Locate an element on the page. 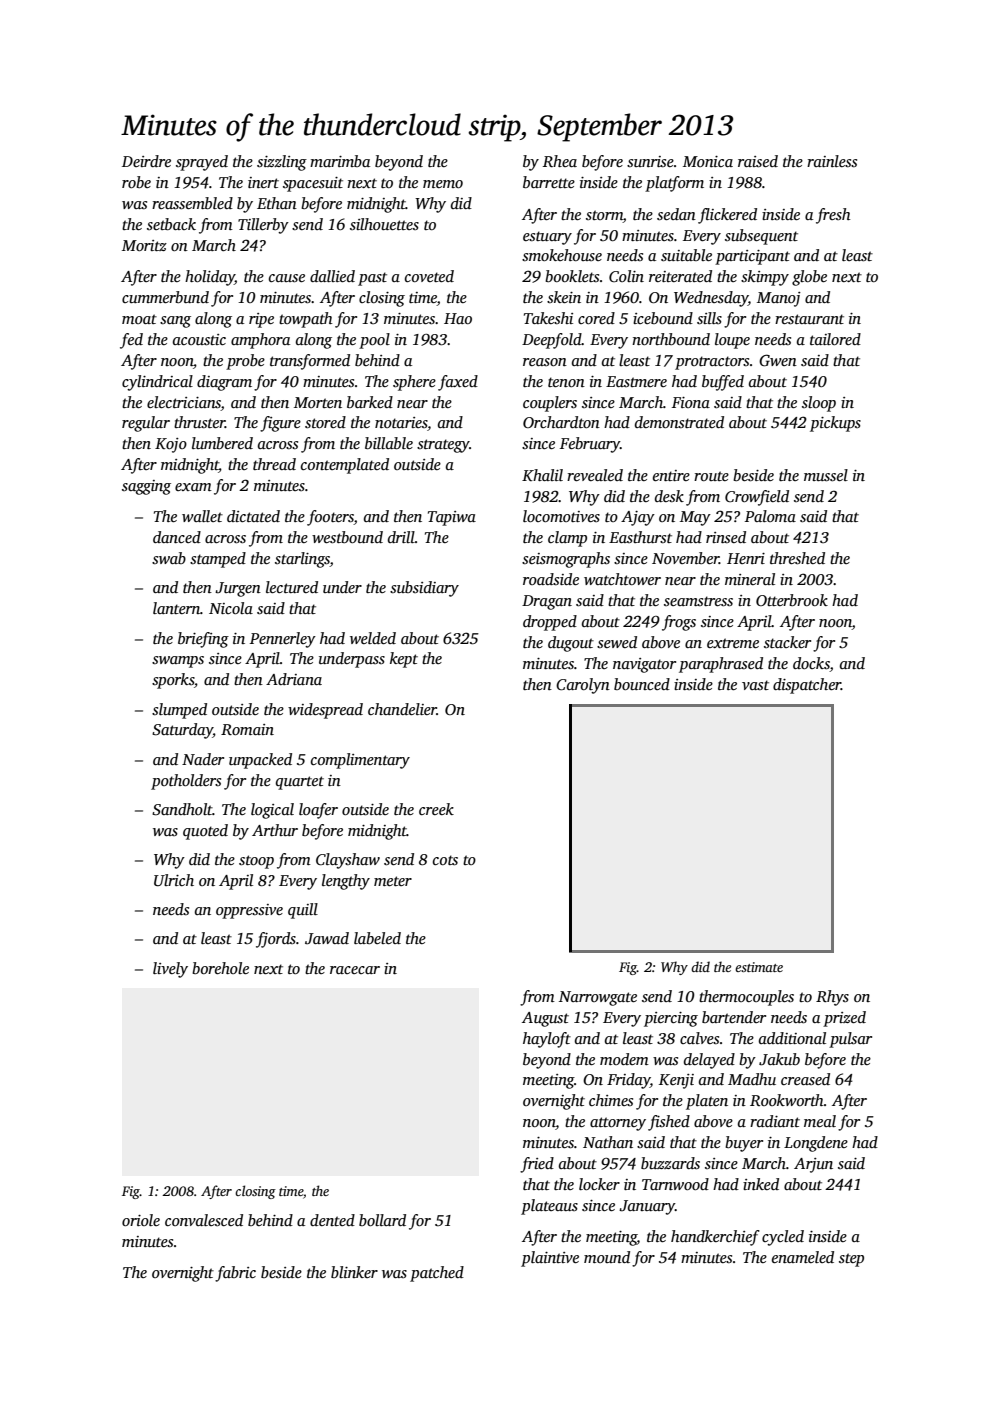 The height and width of the page is (1423, 1002). briefing is located at coordinates (203, 640).
